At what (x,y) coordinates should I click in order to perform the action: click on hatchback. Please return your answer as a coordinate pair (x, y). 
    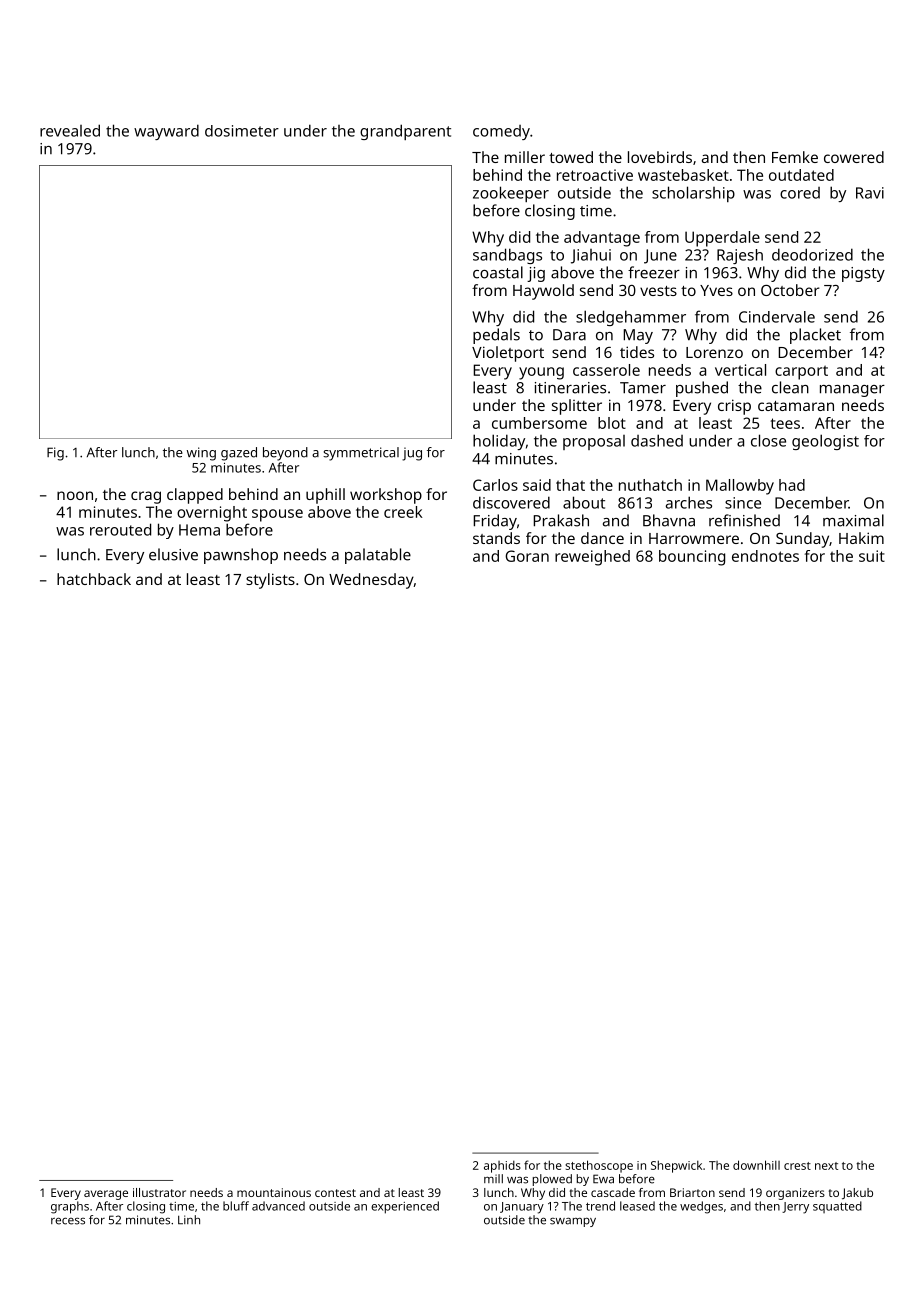
    Looking at the image, I should click on (94, 579).
